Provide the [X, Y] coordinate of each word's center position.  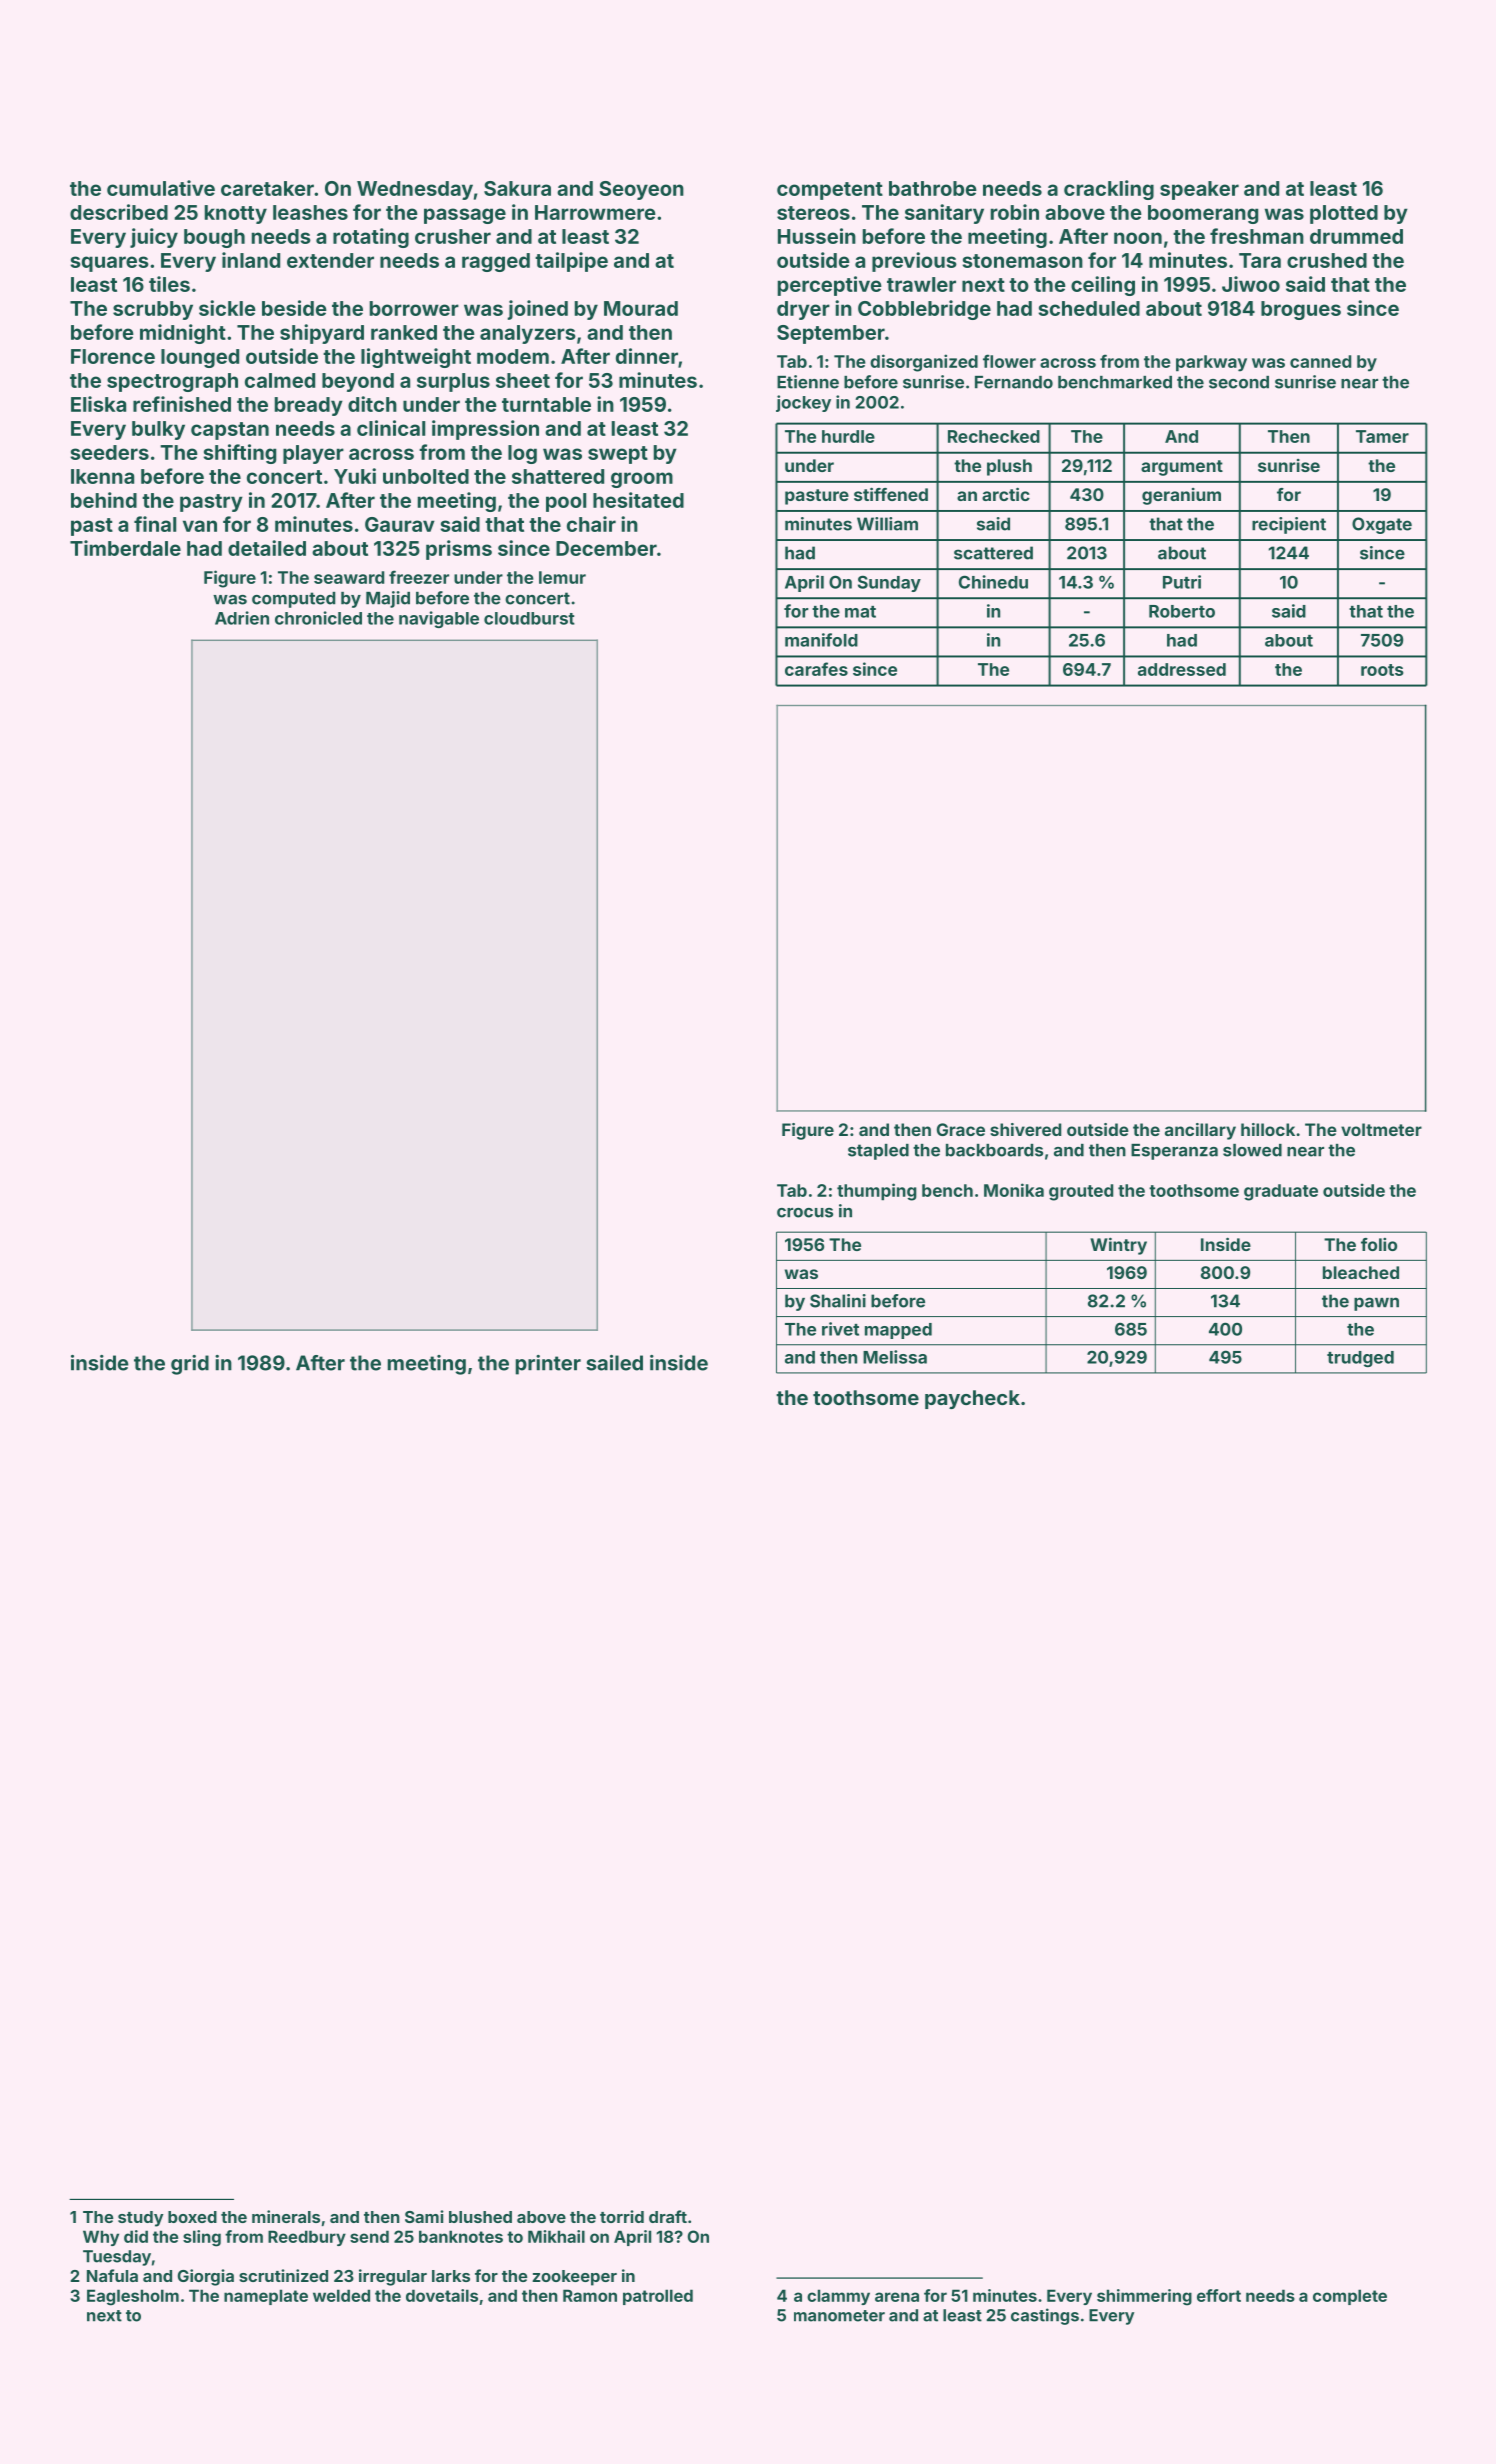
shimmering [1144, 2297]
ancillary [1200, 1131]
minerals [286, 2216]
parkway [1211, 363]
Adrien [242, 618]
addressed [1182, 669]
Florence [113, 356]
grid [190, 1365]
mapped [898, 1331]
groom [642, 480]
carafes [816, 669]
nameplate [266, 2297]
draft [668, 2216]
